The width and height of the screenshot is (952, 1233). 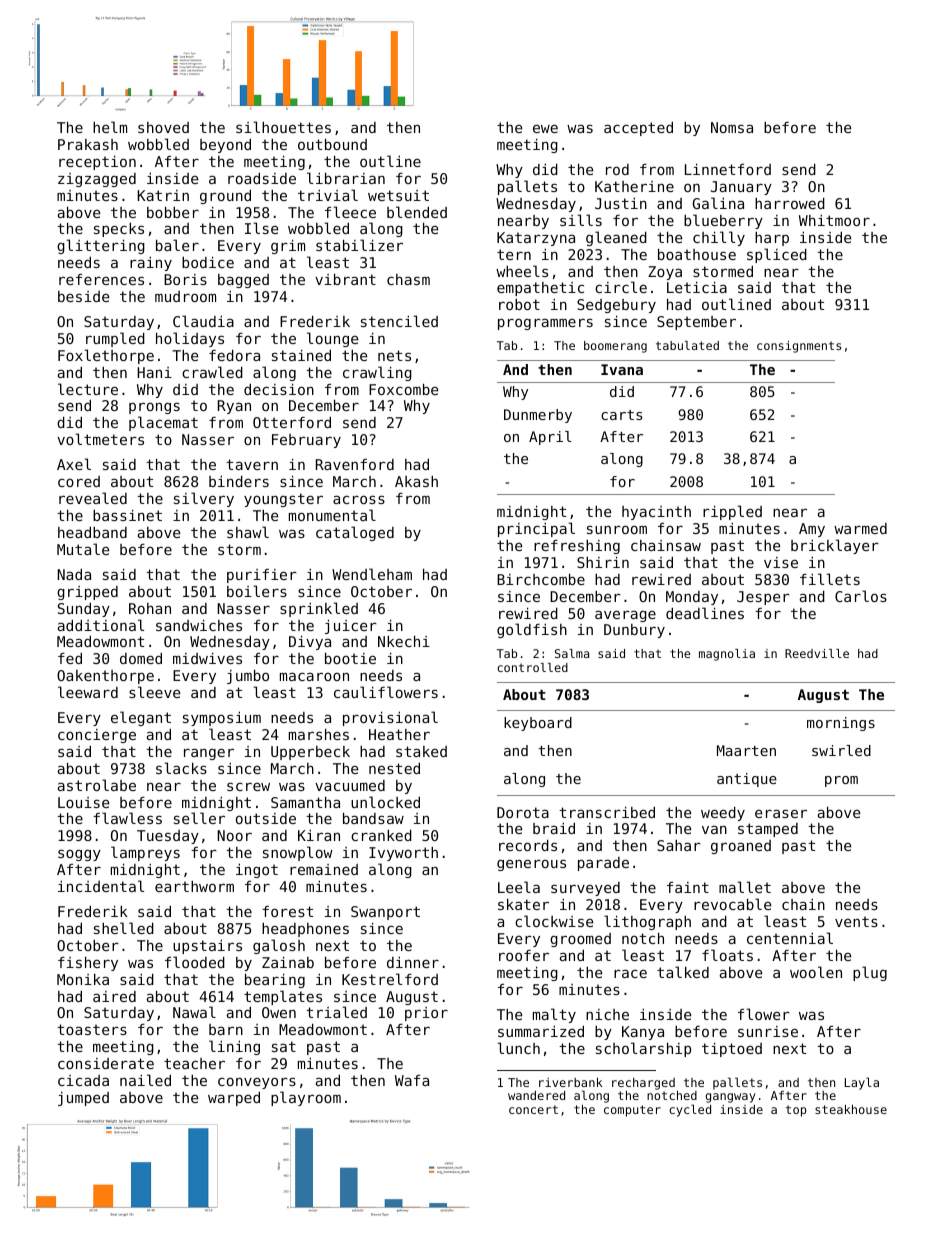 What do you see at coordinates (115, 339) in the screenshot?
I see `rumpled` at bounding box center [115, 339].
